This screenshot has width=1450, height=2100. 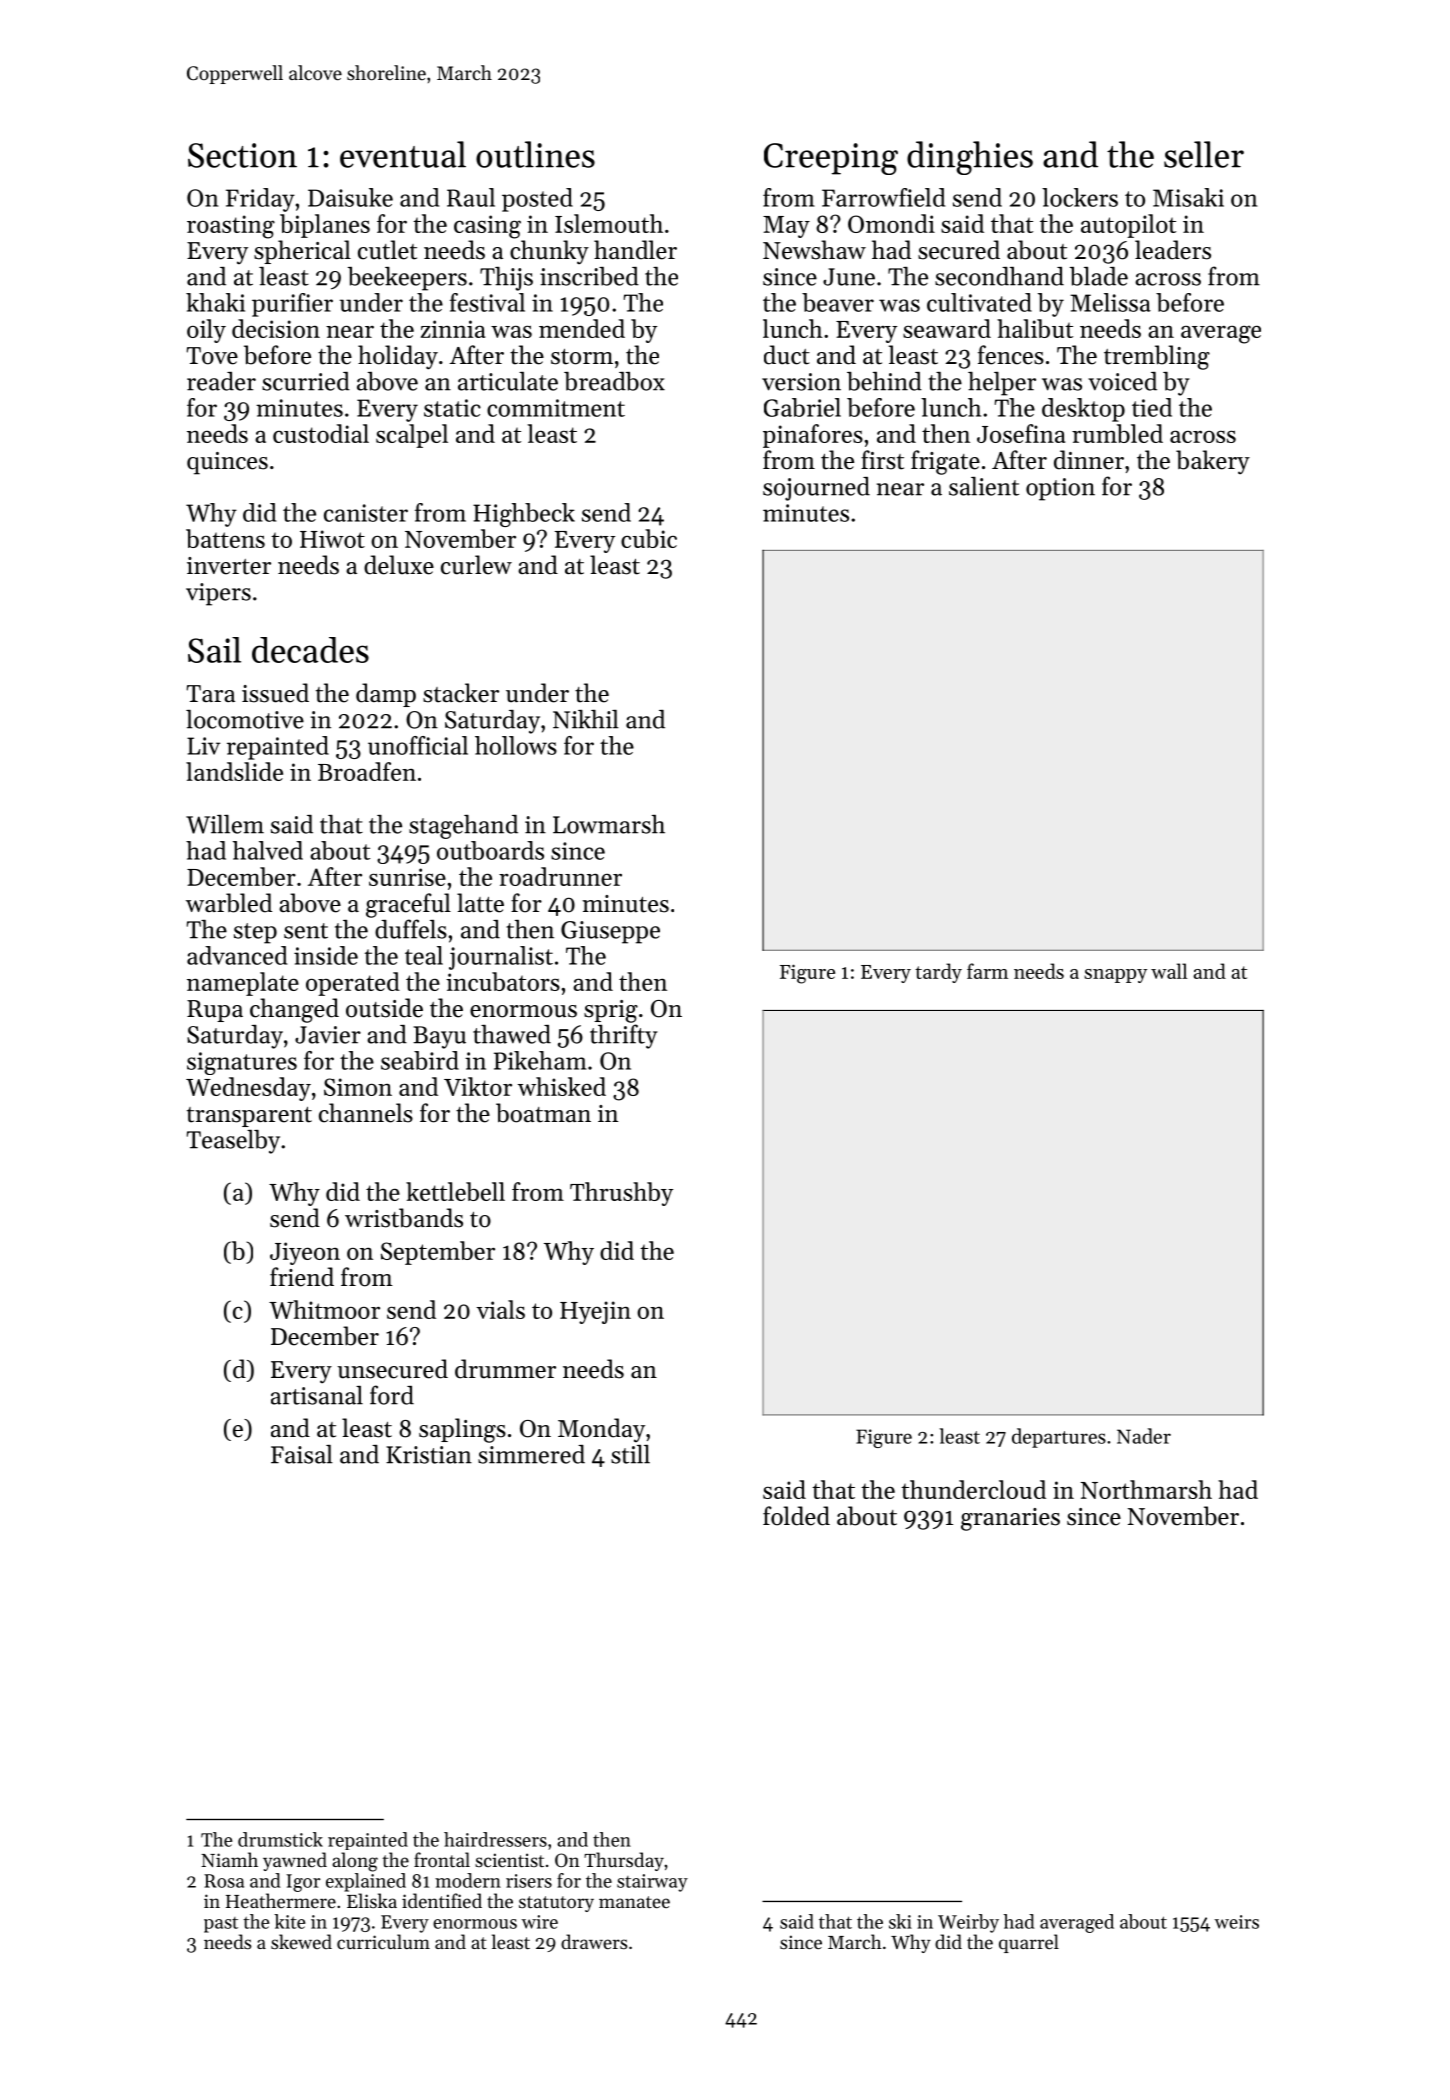 What do you see at coordinates (987, 971) in the screenshot?
I see `farm` at bounding box center [987, 971].
